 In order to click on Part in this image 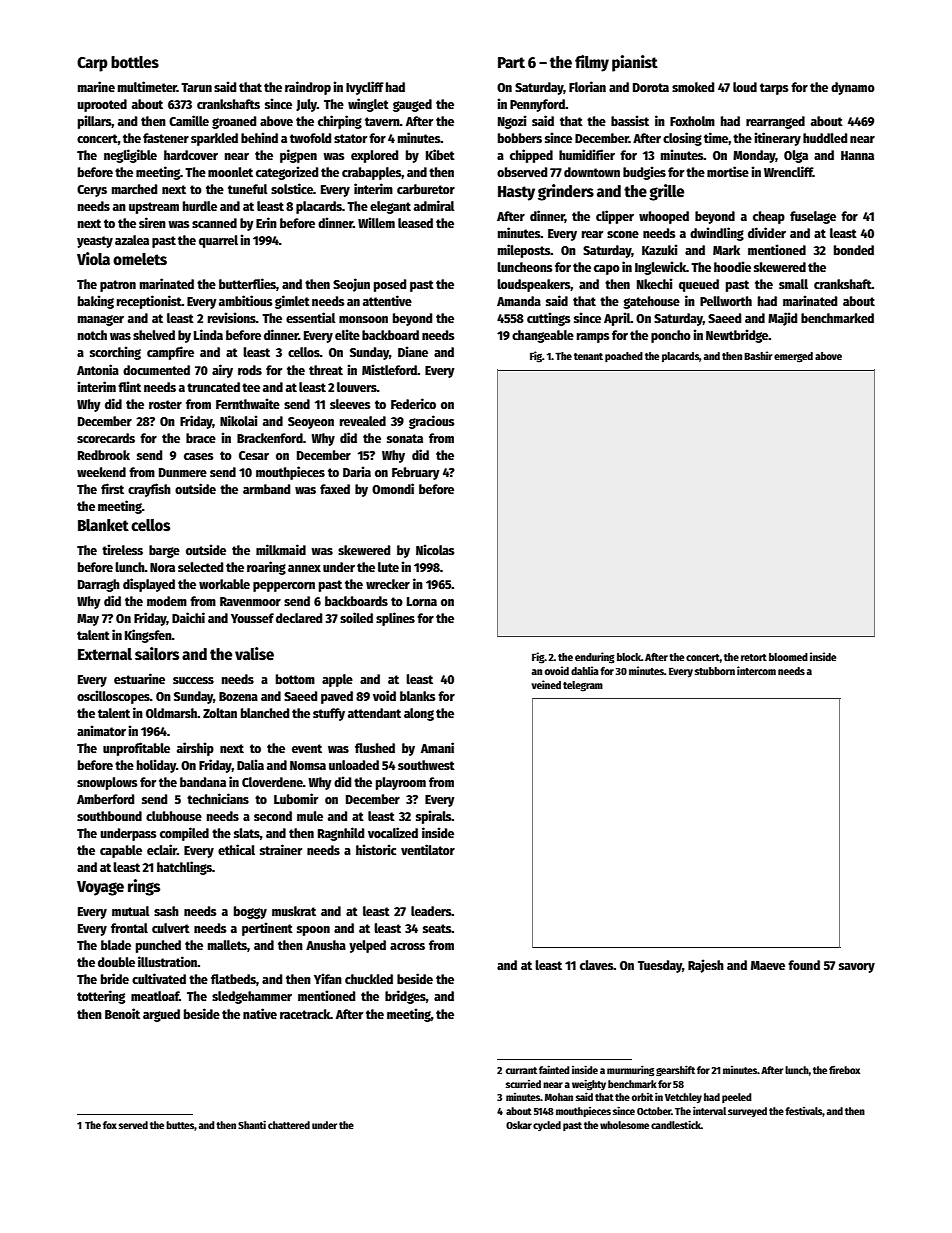, I will do `click(511, 62)`.
